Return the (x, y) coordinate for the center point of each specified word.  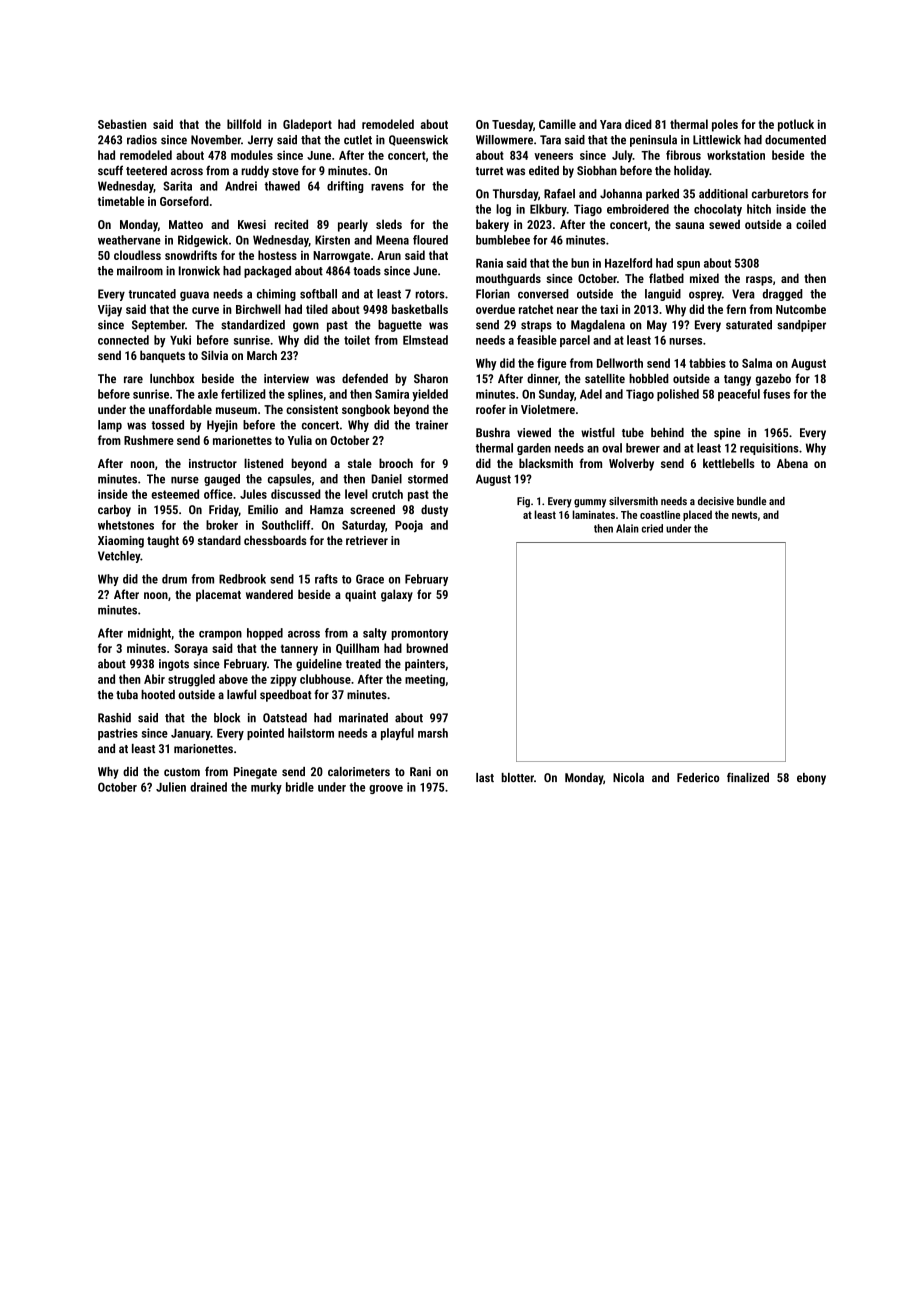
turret (489, 171)
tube (633, 432)
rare (133, 379)
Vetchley (119, 557)
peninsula (653, 141)
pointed (265, 734)
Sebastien (122, 124)
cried (652, 528)
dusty (434, 511)
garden (534, 449)
